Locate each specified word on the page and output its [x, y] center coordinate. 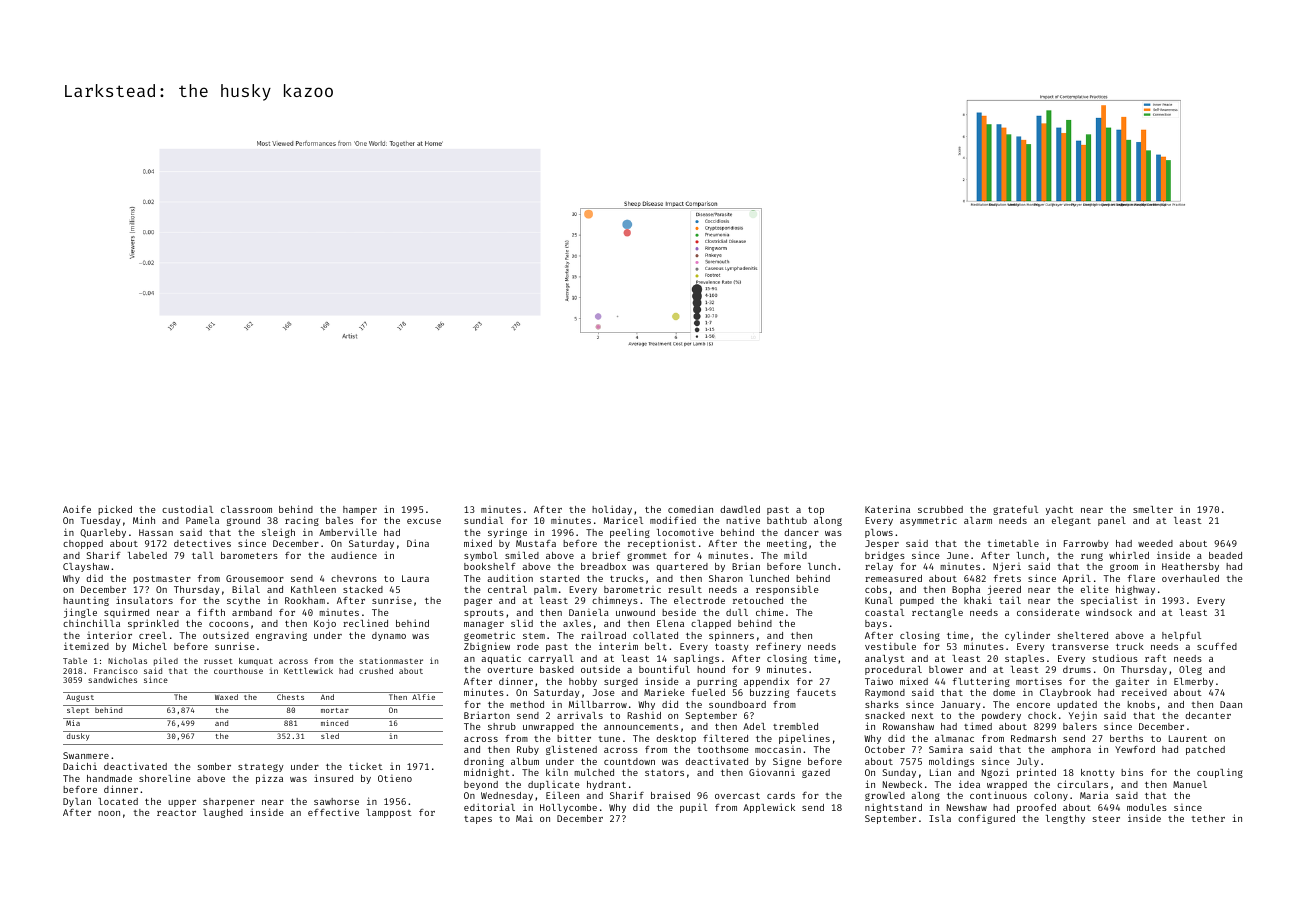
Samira [946, 749]
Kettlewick [308, 671]
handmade [109, 778]
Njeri [1007, 567]
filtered [725, 738]
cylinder [1027, 636]
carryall [550, 659]
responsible [787, 590]
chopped [83, 544]
